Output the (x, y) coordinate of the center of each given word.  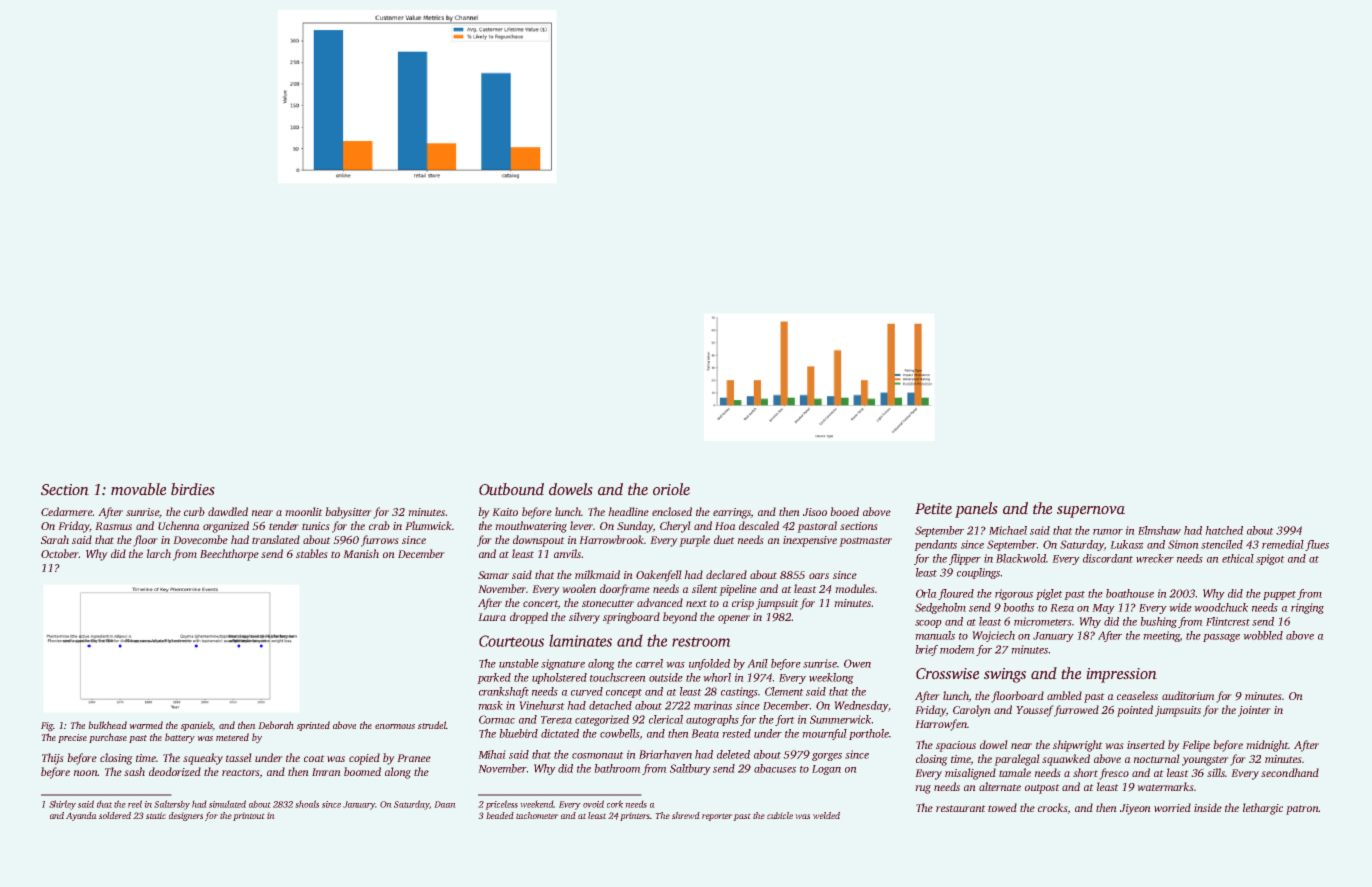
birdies (193, 489)
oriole (671, 489)
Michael (1008, 530)
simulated (227, 804)
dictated (560, 733)
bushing (1158, 622)
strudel (432, 725)
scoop (928, 624)
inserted (1146, 744)
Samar (493, 575)
